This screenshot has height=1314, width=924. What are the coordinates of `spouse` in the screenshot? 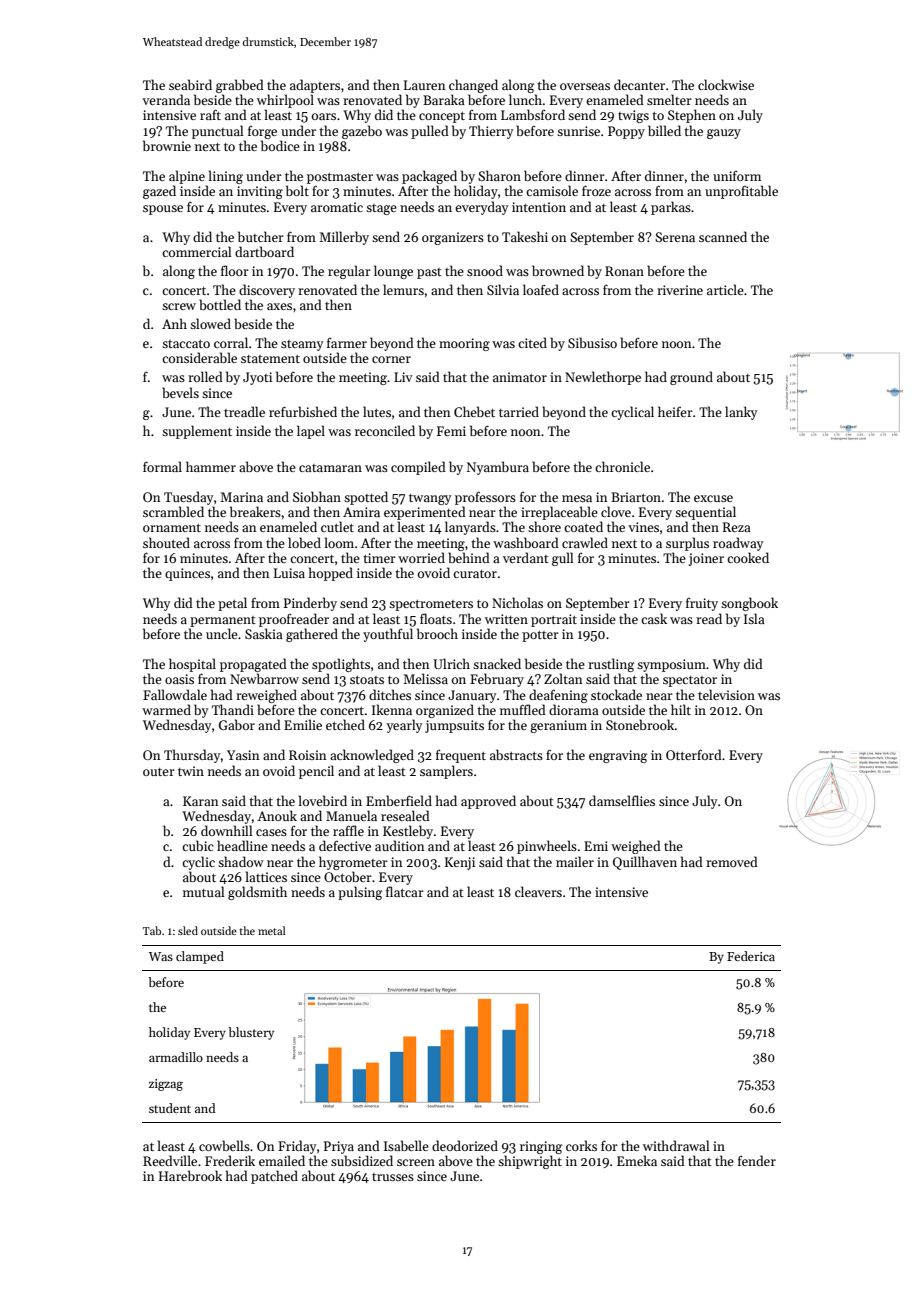 It's located at (163, 210).
